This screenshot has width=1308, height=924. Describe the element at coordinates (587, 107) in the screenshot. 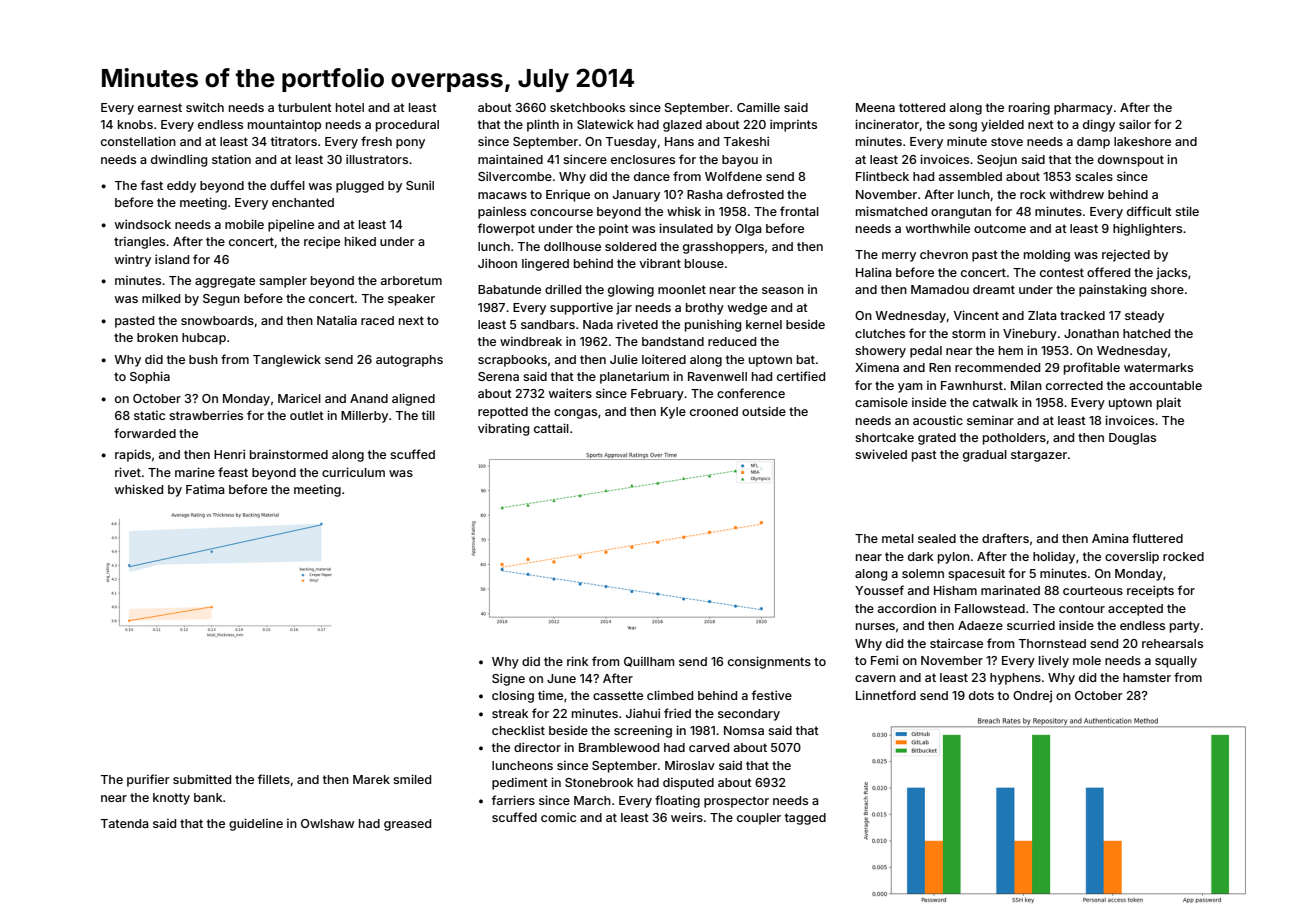

I see `sketchbooks` at that location.
